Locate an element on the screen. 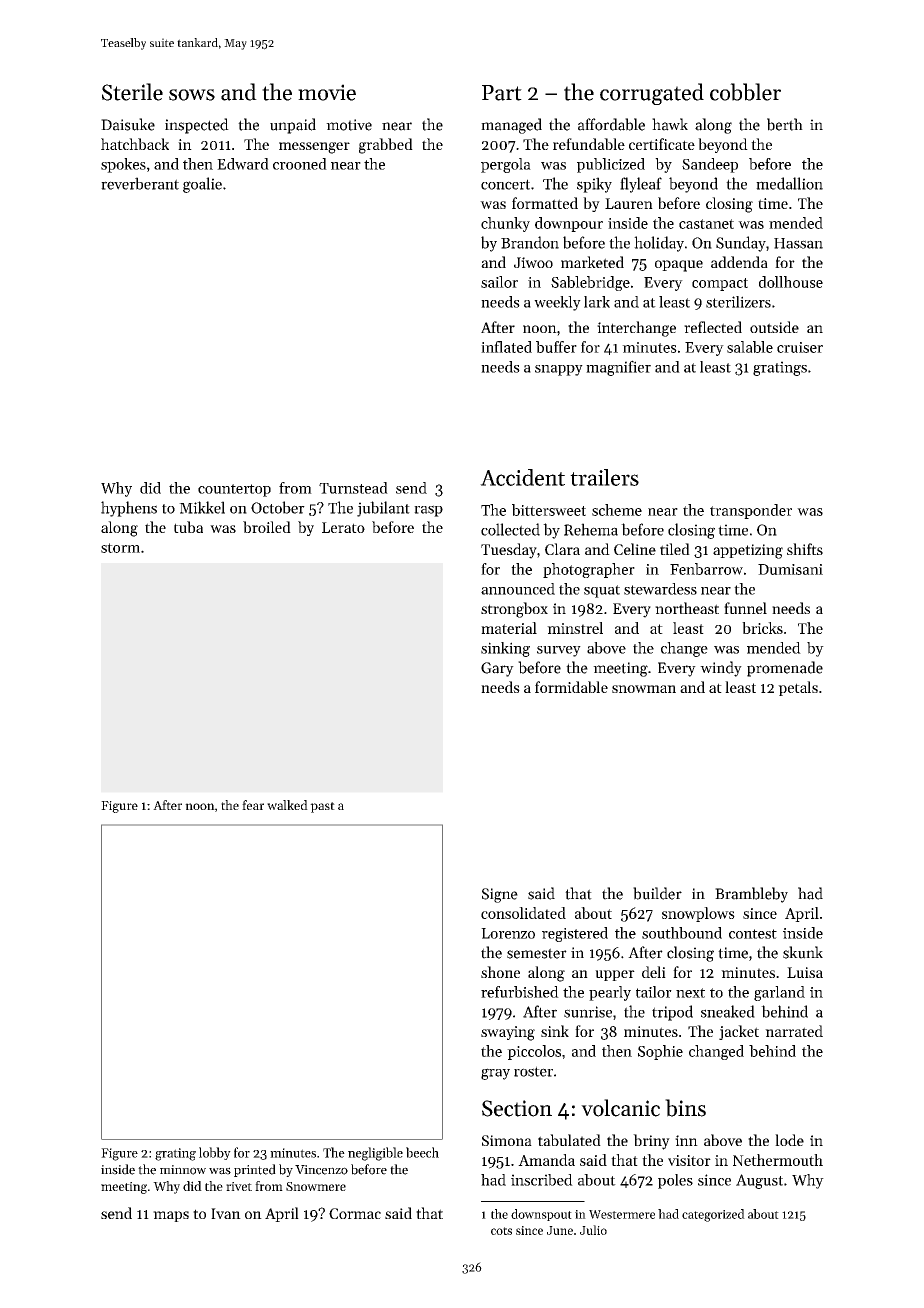  past is located at coordinates (322, 807).
